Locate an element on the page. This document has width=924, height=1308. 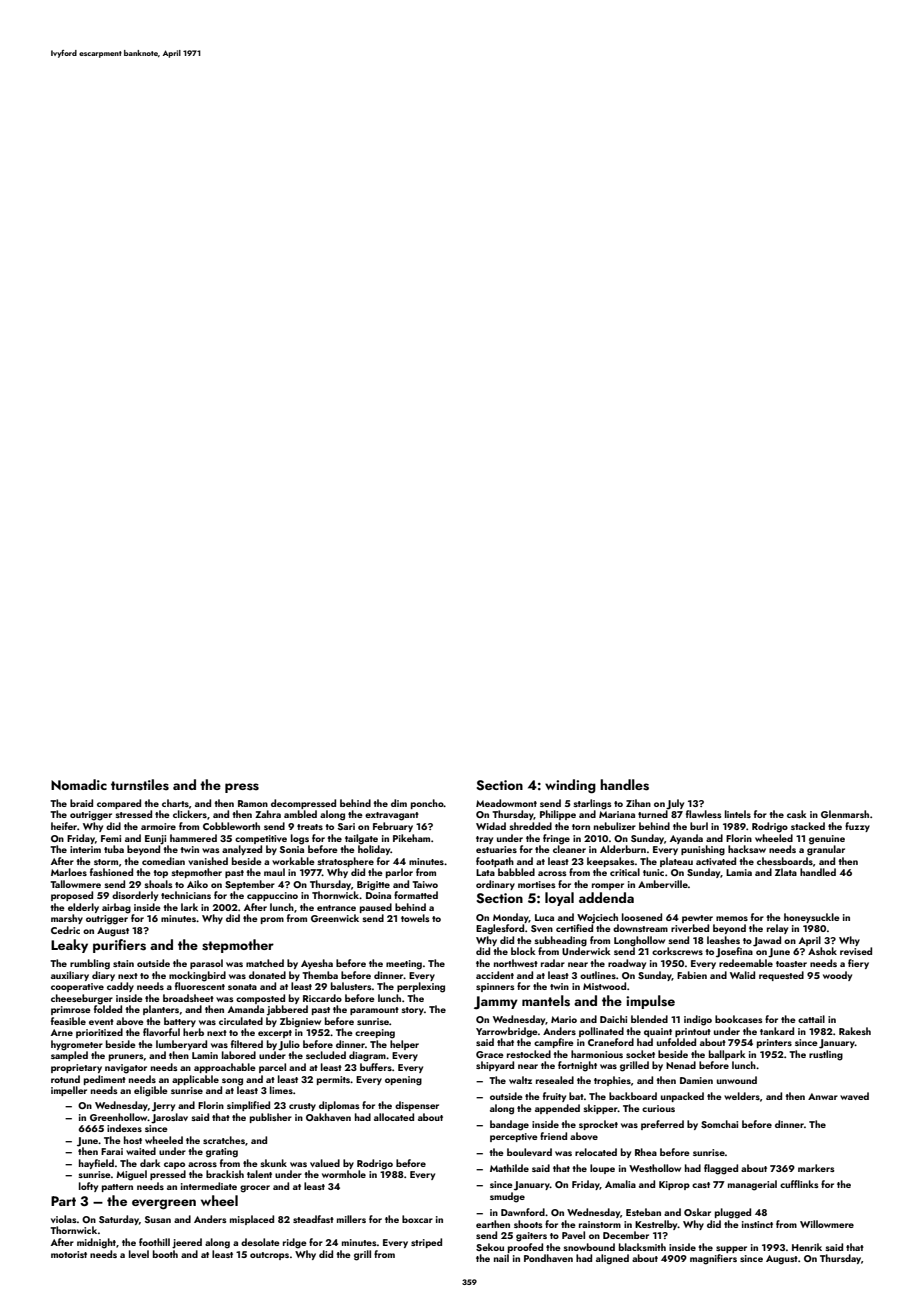
footpath is located at coordinates (495, 862).
